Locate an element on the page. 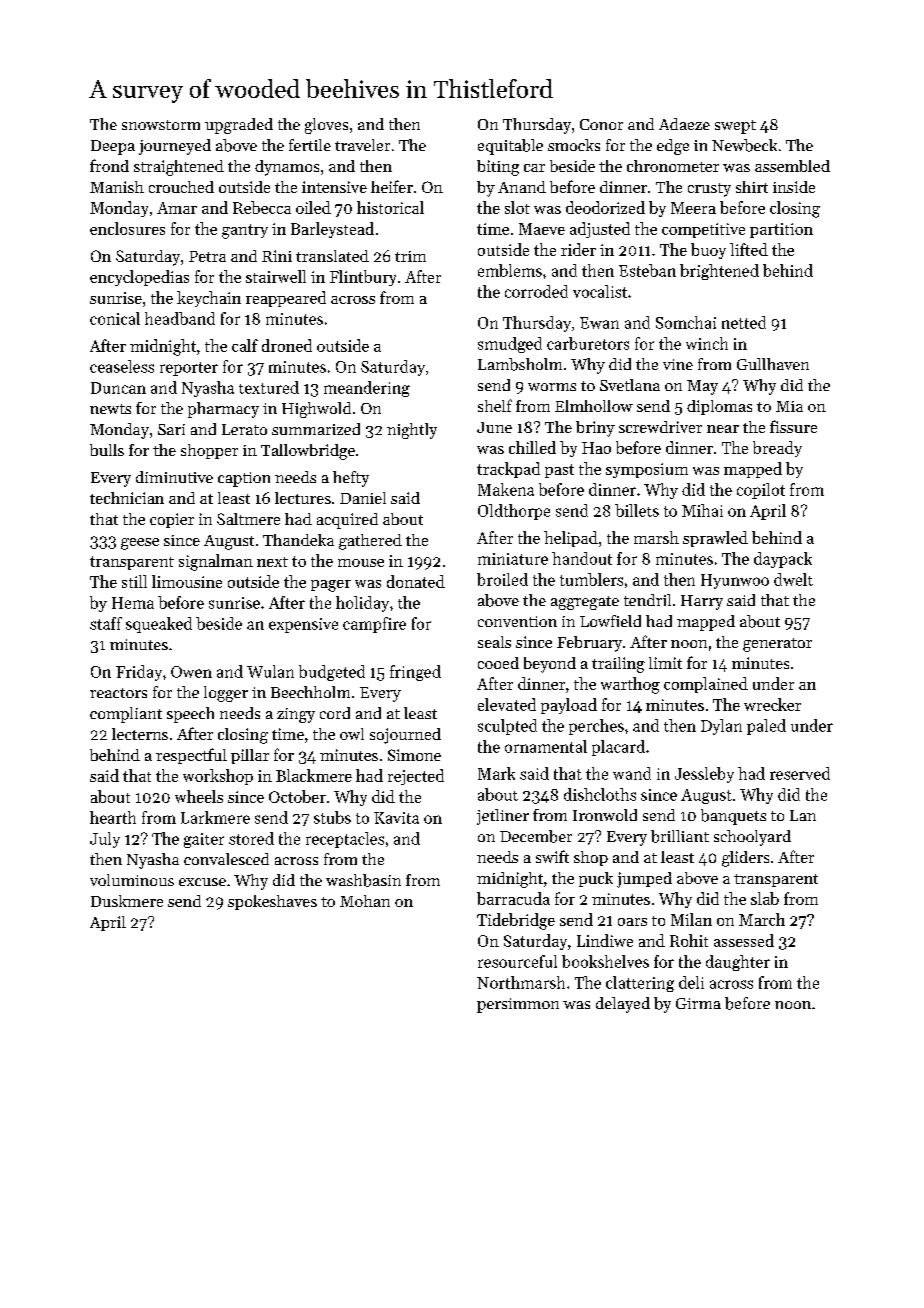 The width and height of the page is (924, 1308). meandering is located at coordinates (367, 389).
